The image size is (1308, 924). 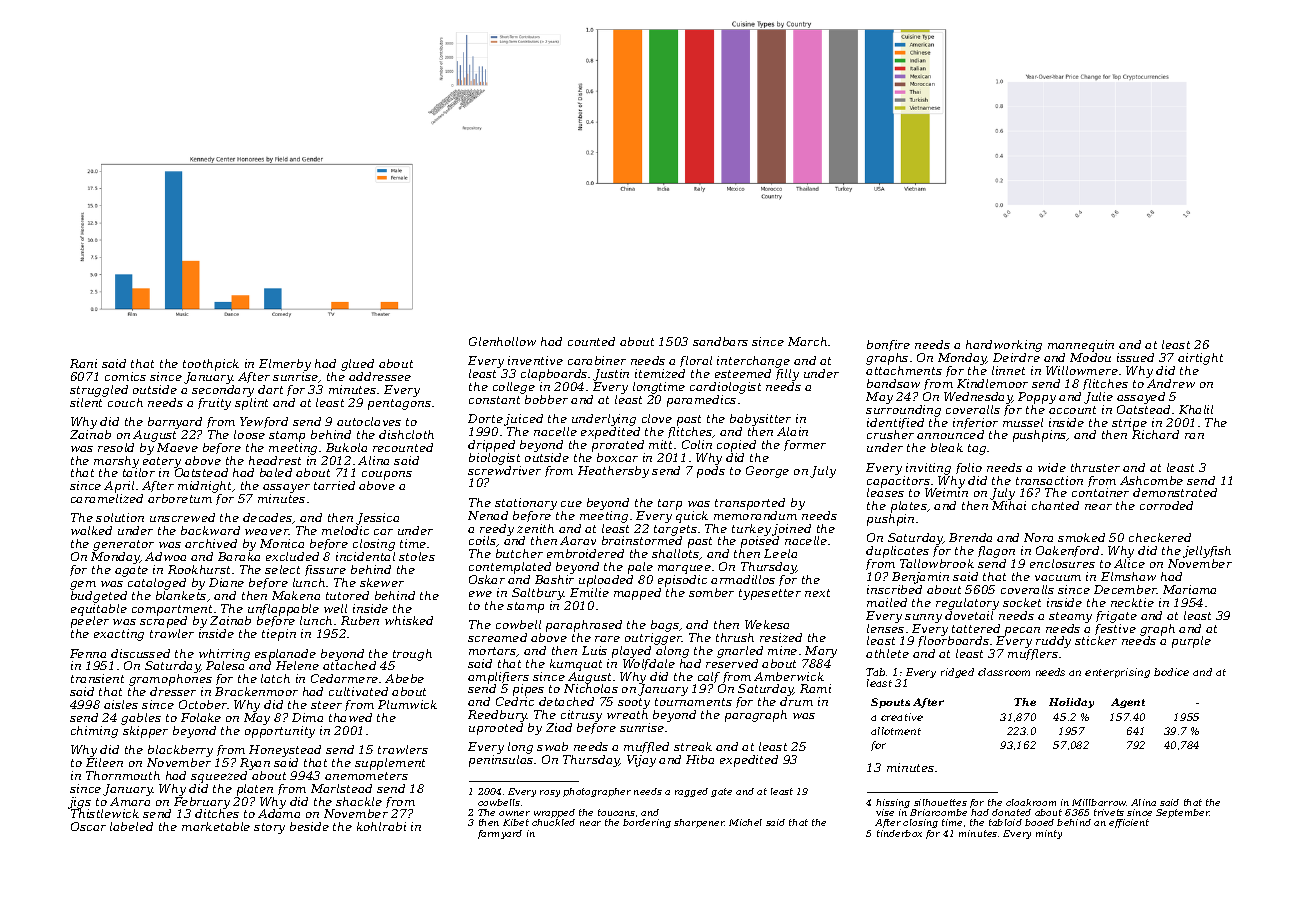 I want to click on hardworking, so click(x=1004, y=346).
